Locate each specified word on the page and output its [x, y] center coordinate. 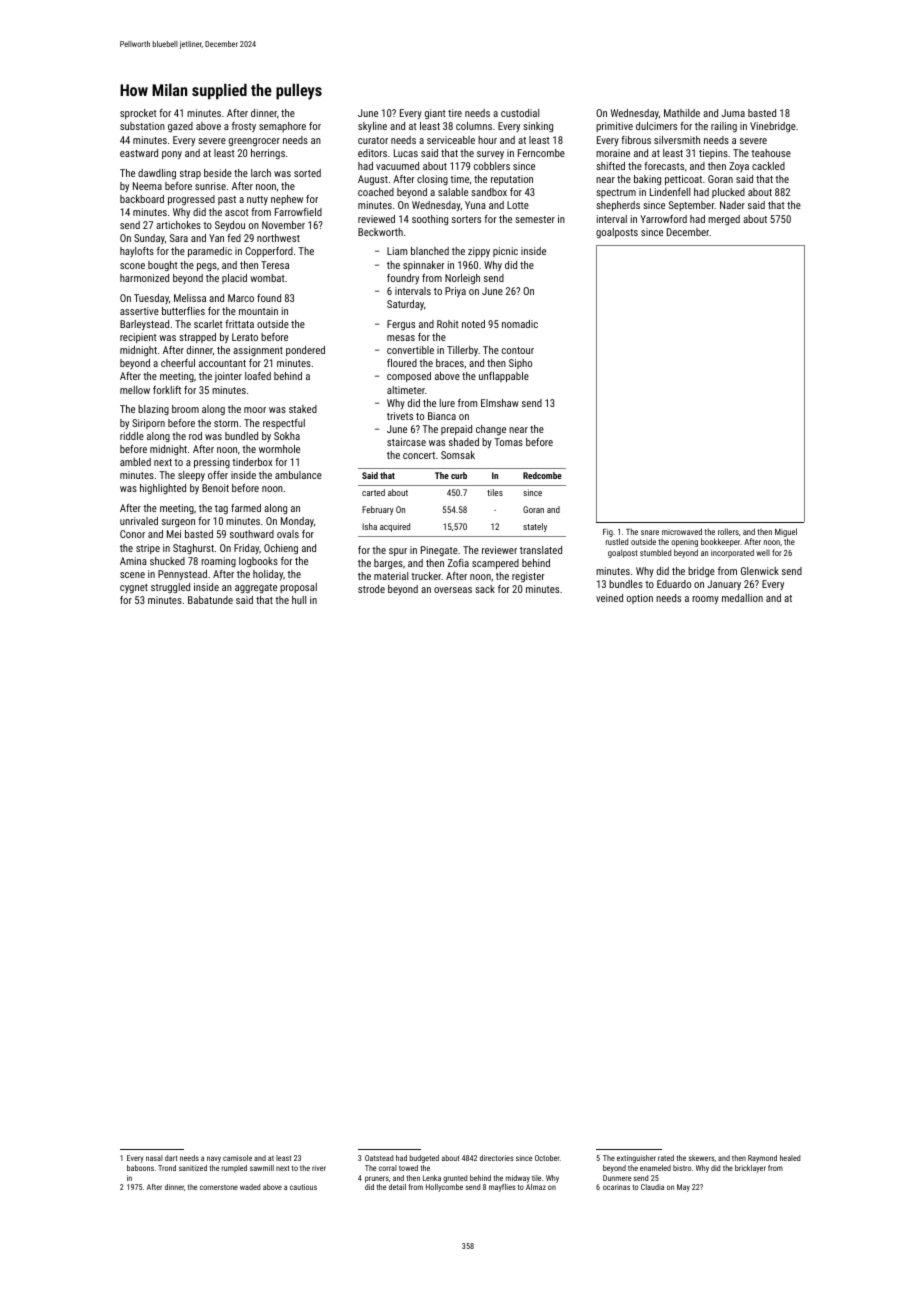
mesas [401, 338]
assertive [139, 311]
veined [609, 598]
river [319, 1168]
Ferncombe [541, 153]
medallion [742, 598]
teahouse [771, 153]
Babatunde [210, 600]
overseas [453, 590]
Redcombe [542, 475]
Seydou [230, 226]
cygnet [134, 588]
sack [485, 589]
